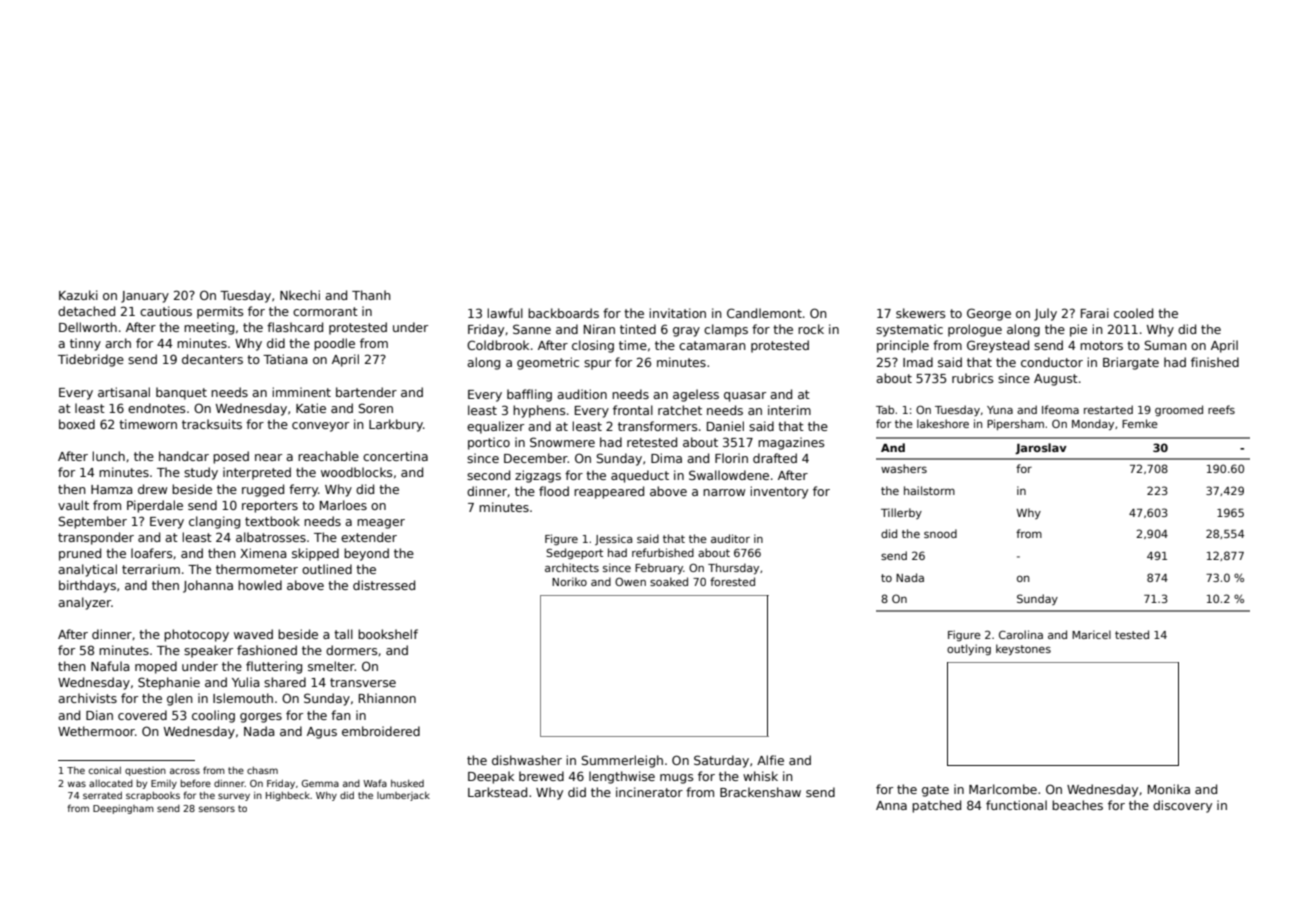  I want to click on spur, so click(597, 365).
